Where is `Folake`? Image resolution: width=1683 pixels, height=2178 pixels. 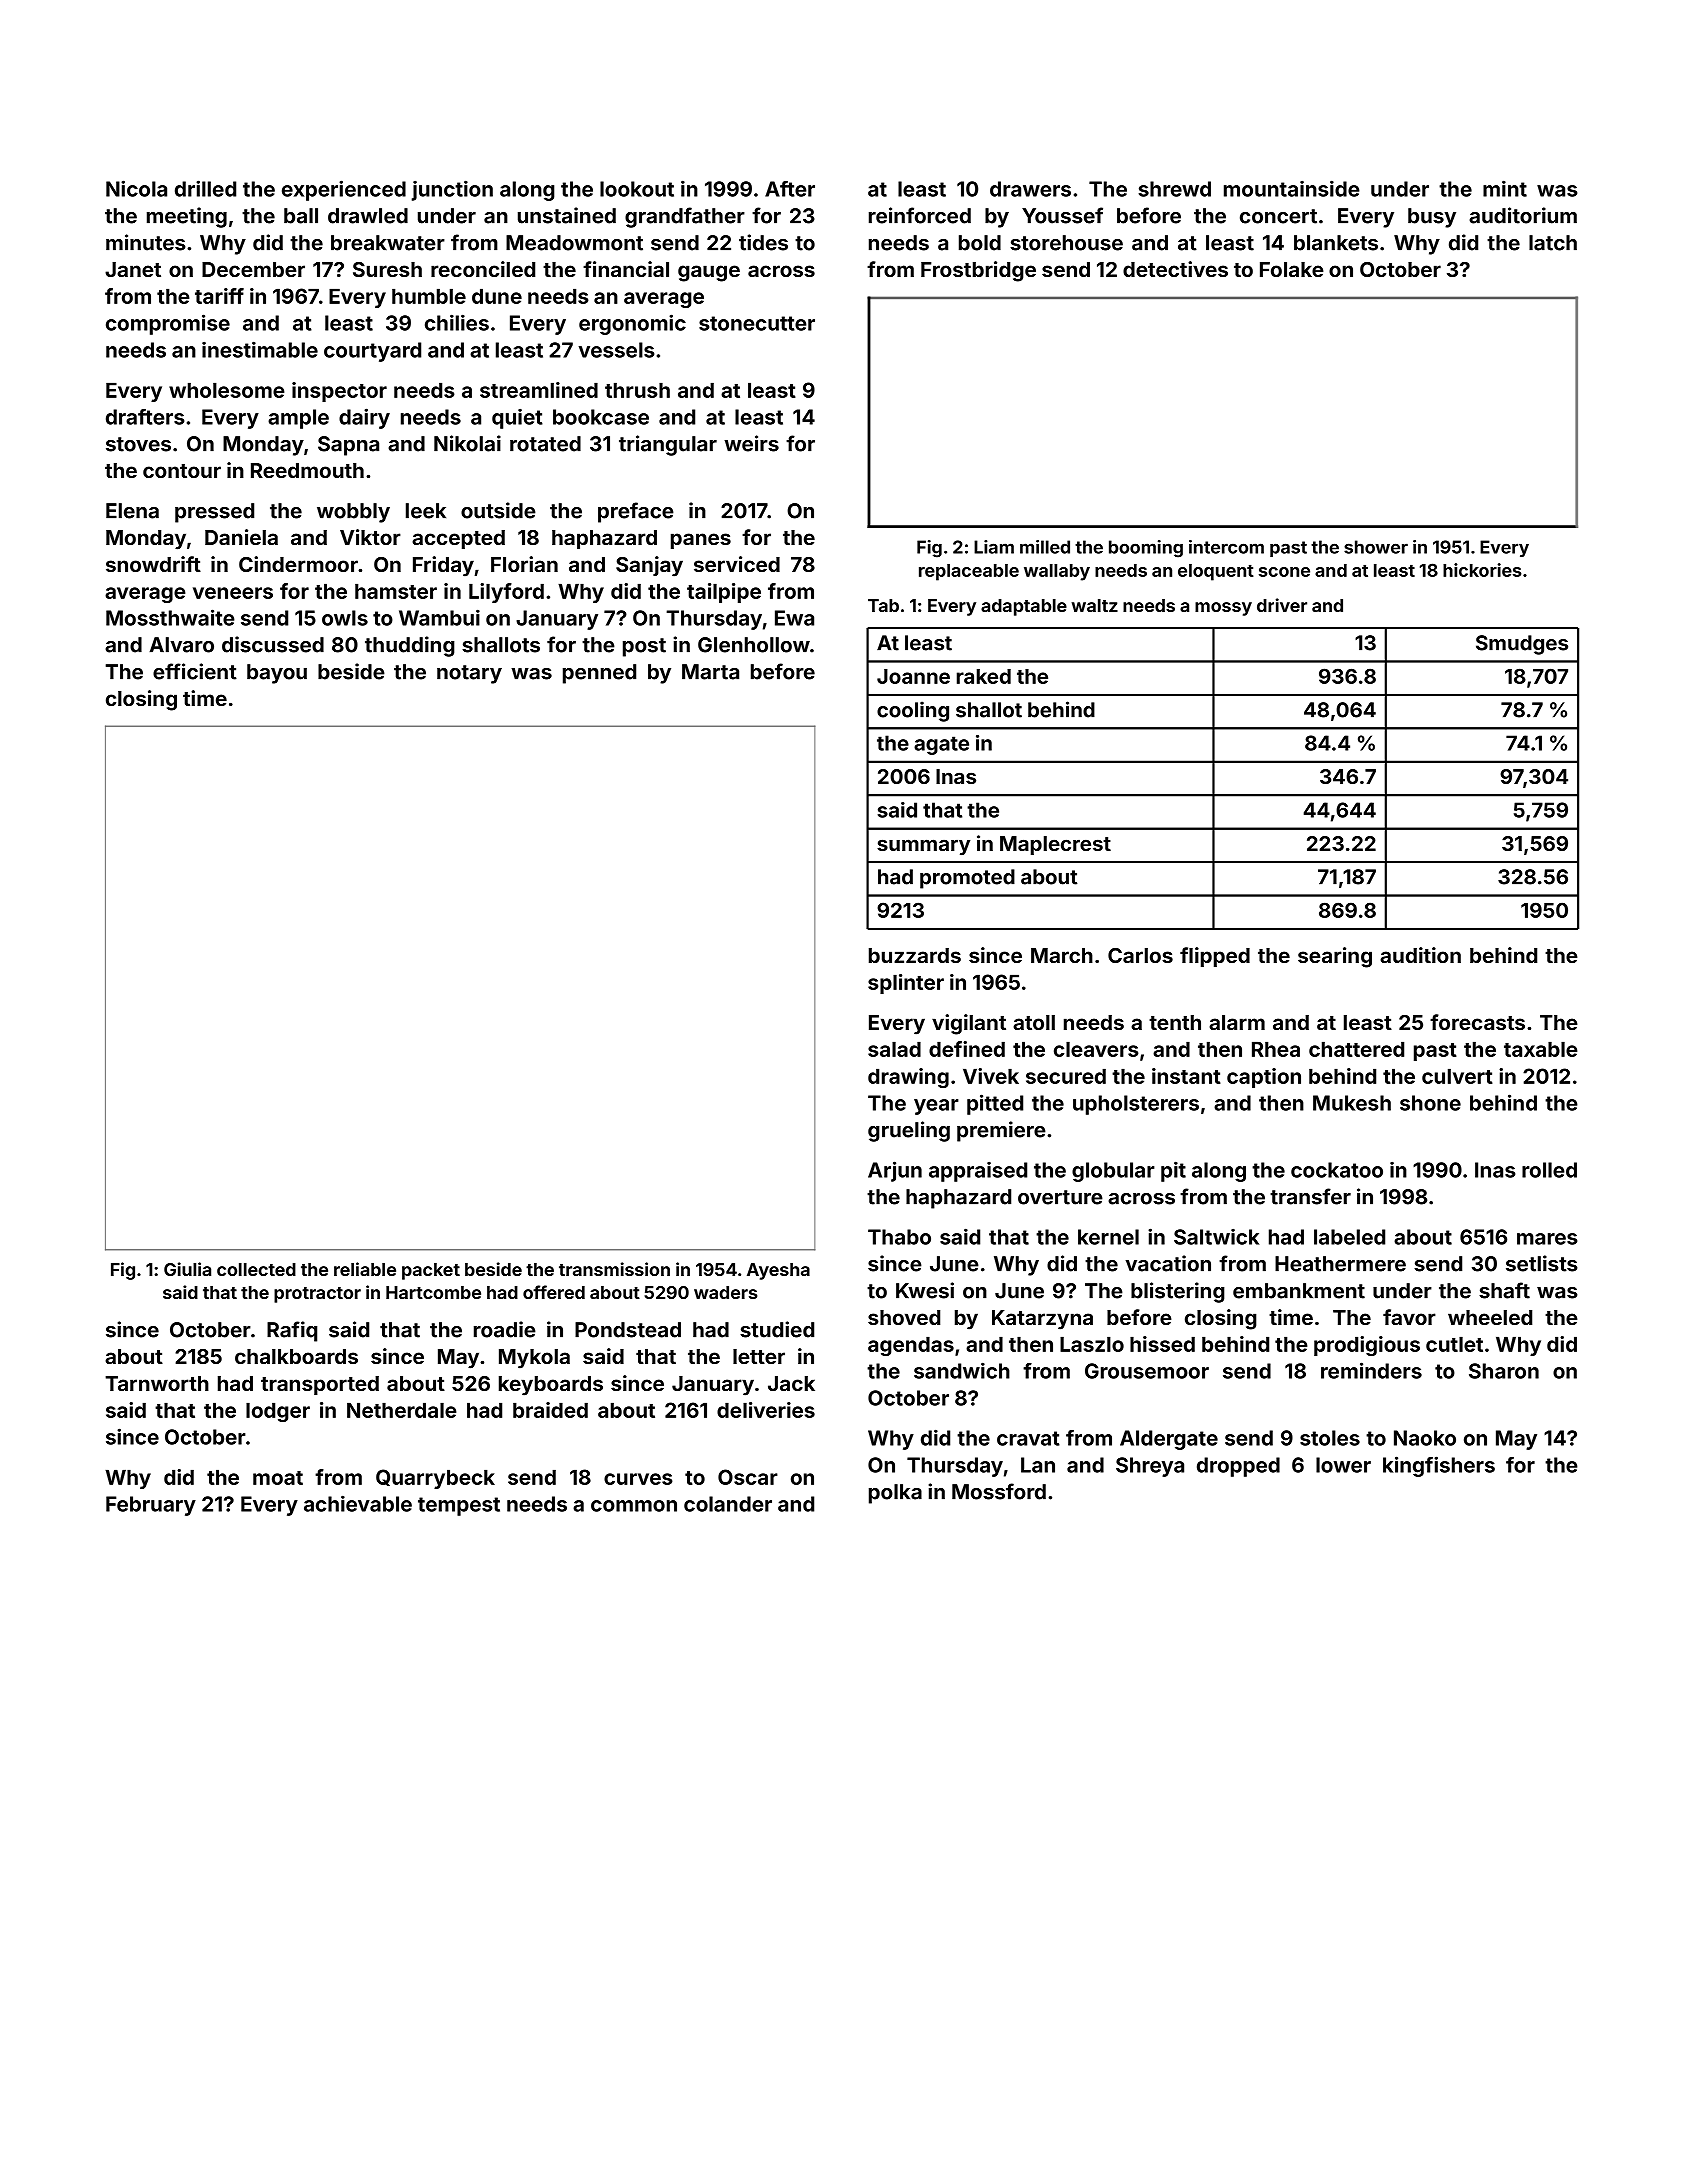 Folake is located at coordinates (1292, 269).
